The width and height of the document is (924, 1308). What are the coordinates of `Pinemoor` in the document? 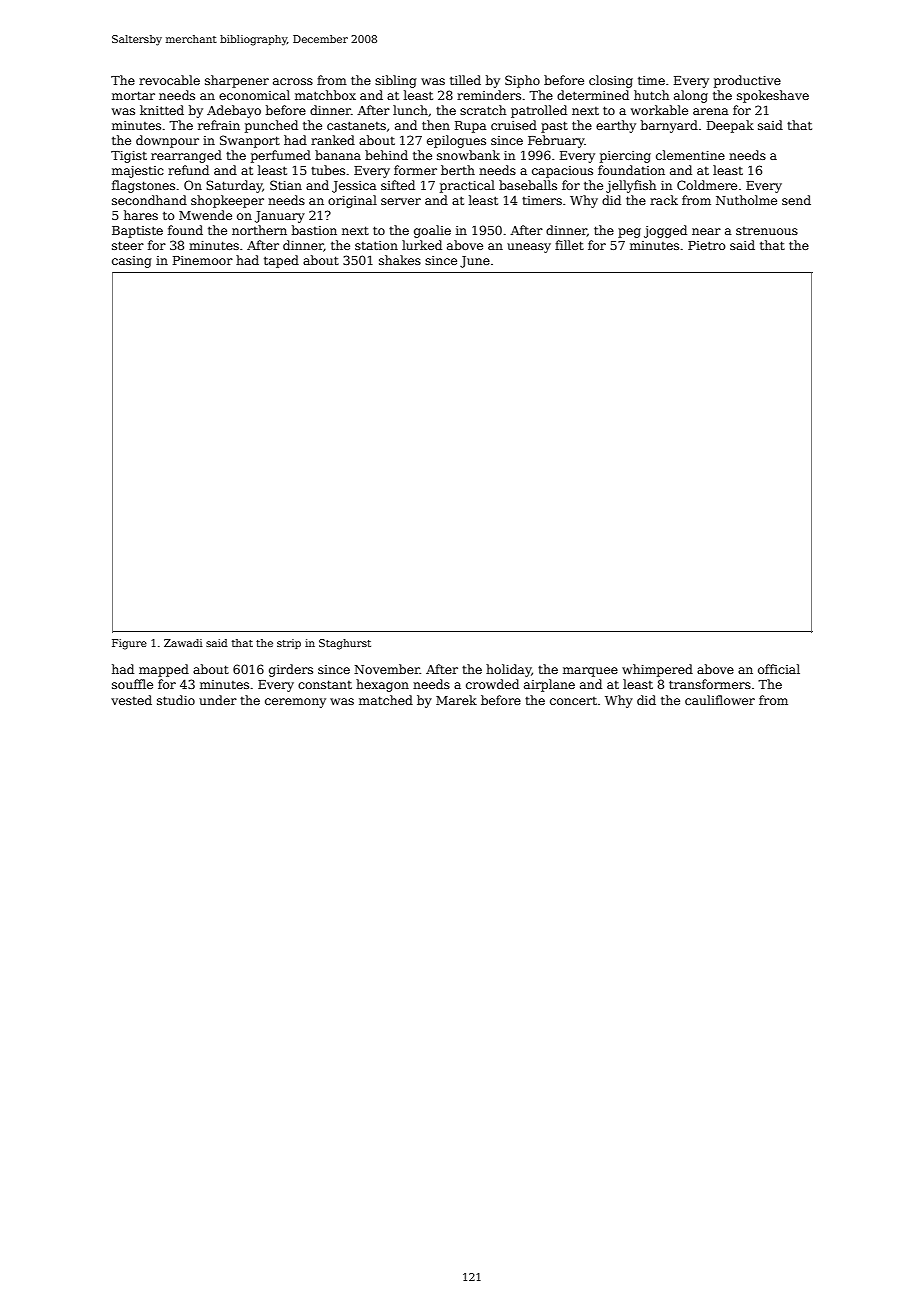 It's located at (203, 260).
